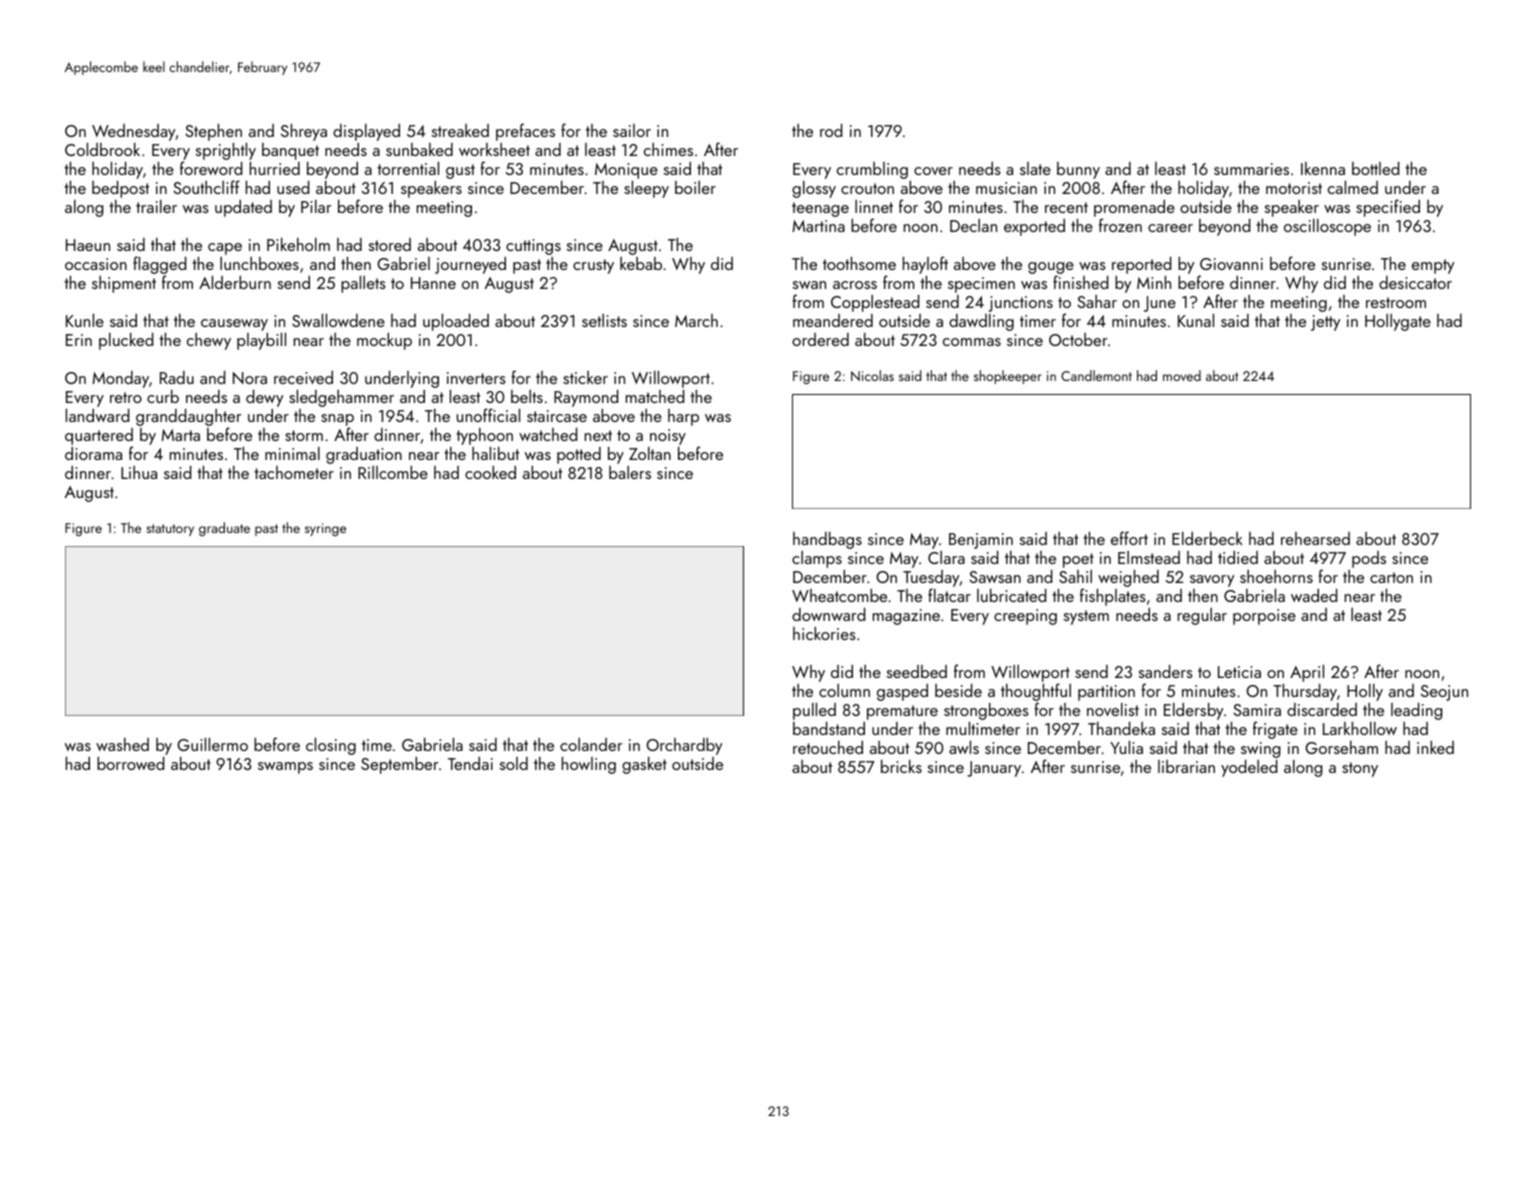 This screenshot has height=1187, width=1536. I want to click on rehearsed, so click(1315, 538).
